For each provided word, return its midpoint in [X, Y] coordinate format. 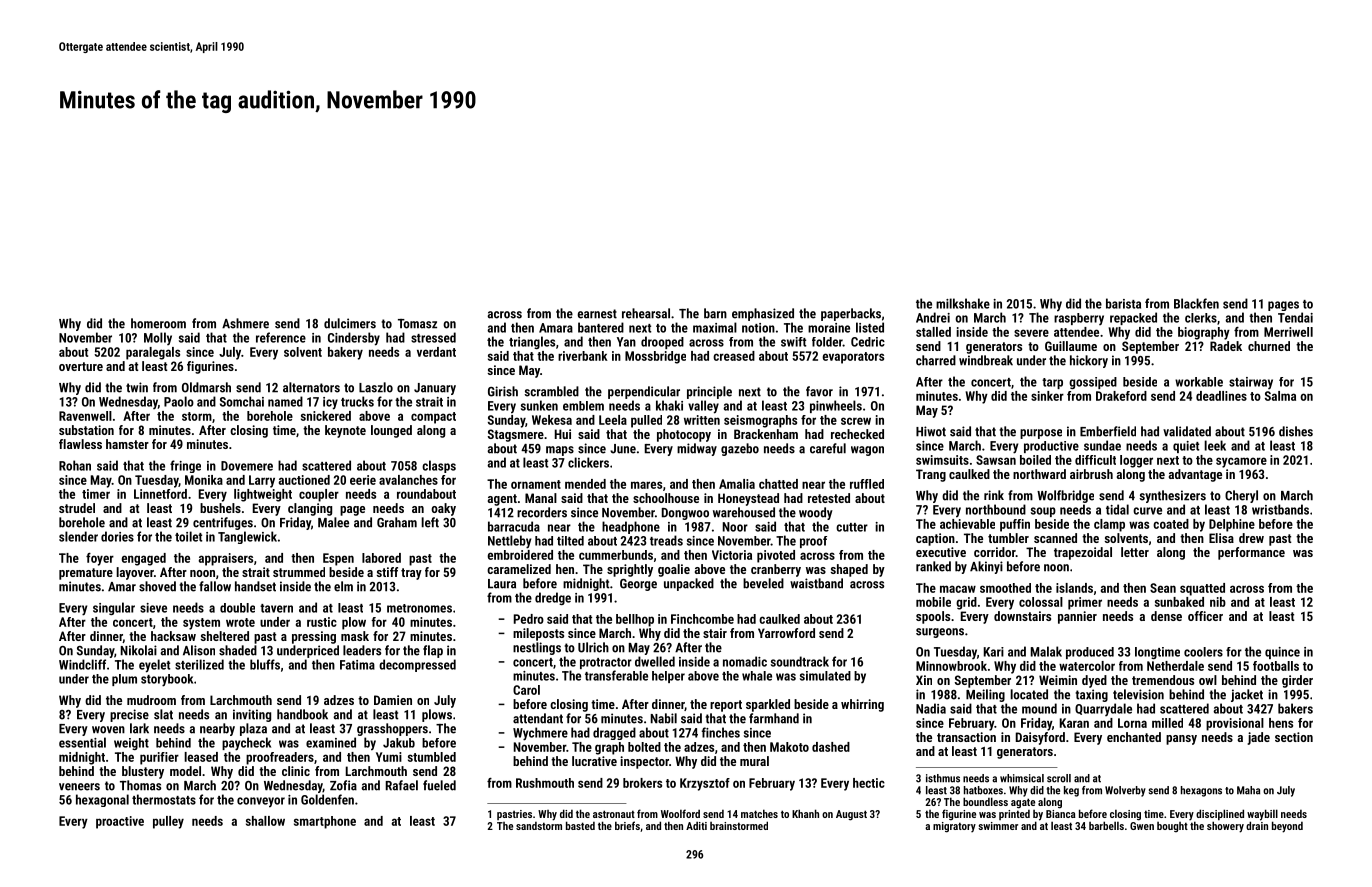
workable [1199, 382]
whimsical [1022, 778]
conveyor [261, 802]
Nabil [664, 718]
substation [86, 430]
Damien [393, 700]
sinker [1047, 396]
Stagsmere [516, 435]
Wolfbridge [1065, 496]
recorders [542, 512]
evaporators [853, 358]
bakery [345, 353]
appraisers [226, 559]
